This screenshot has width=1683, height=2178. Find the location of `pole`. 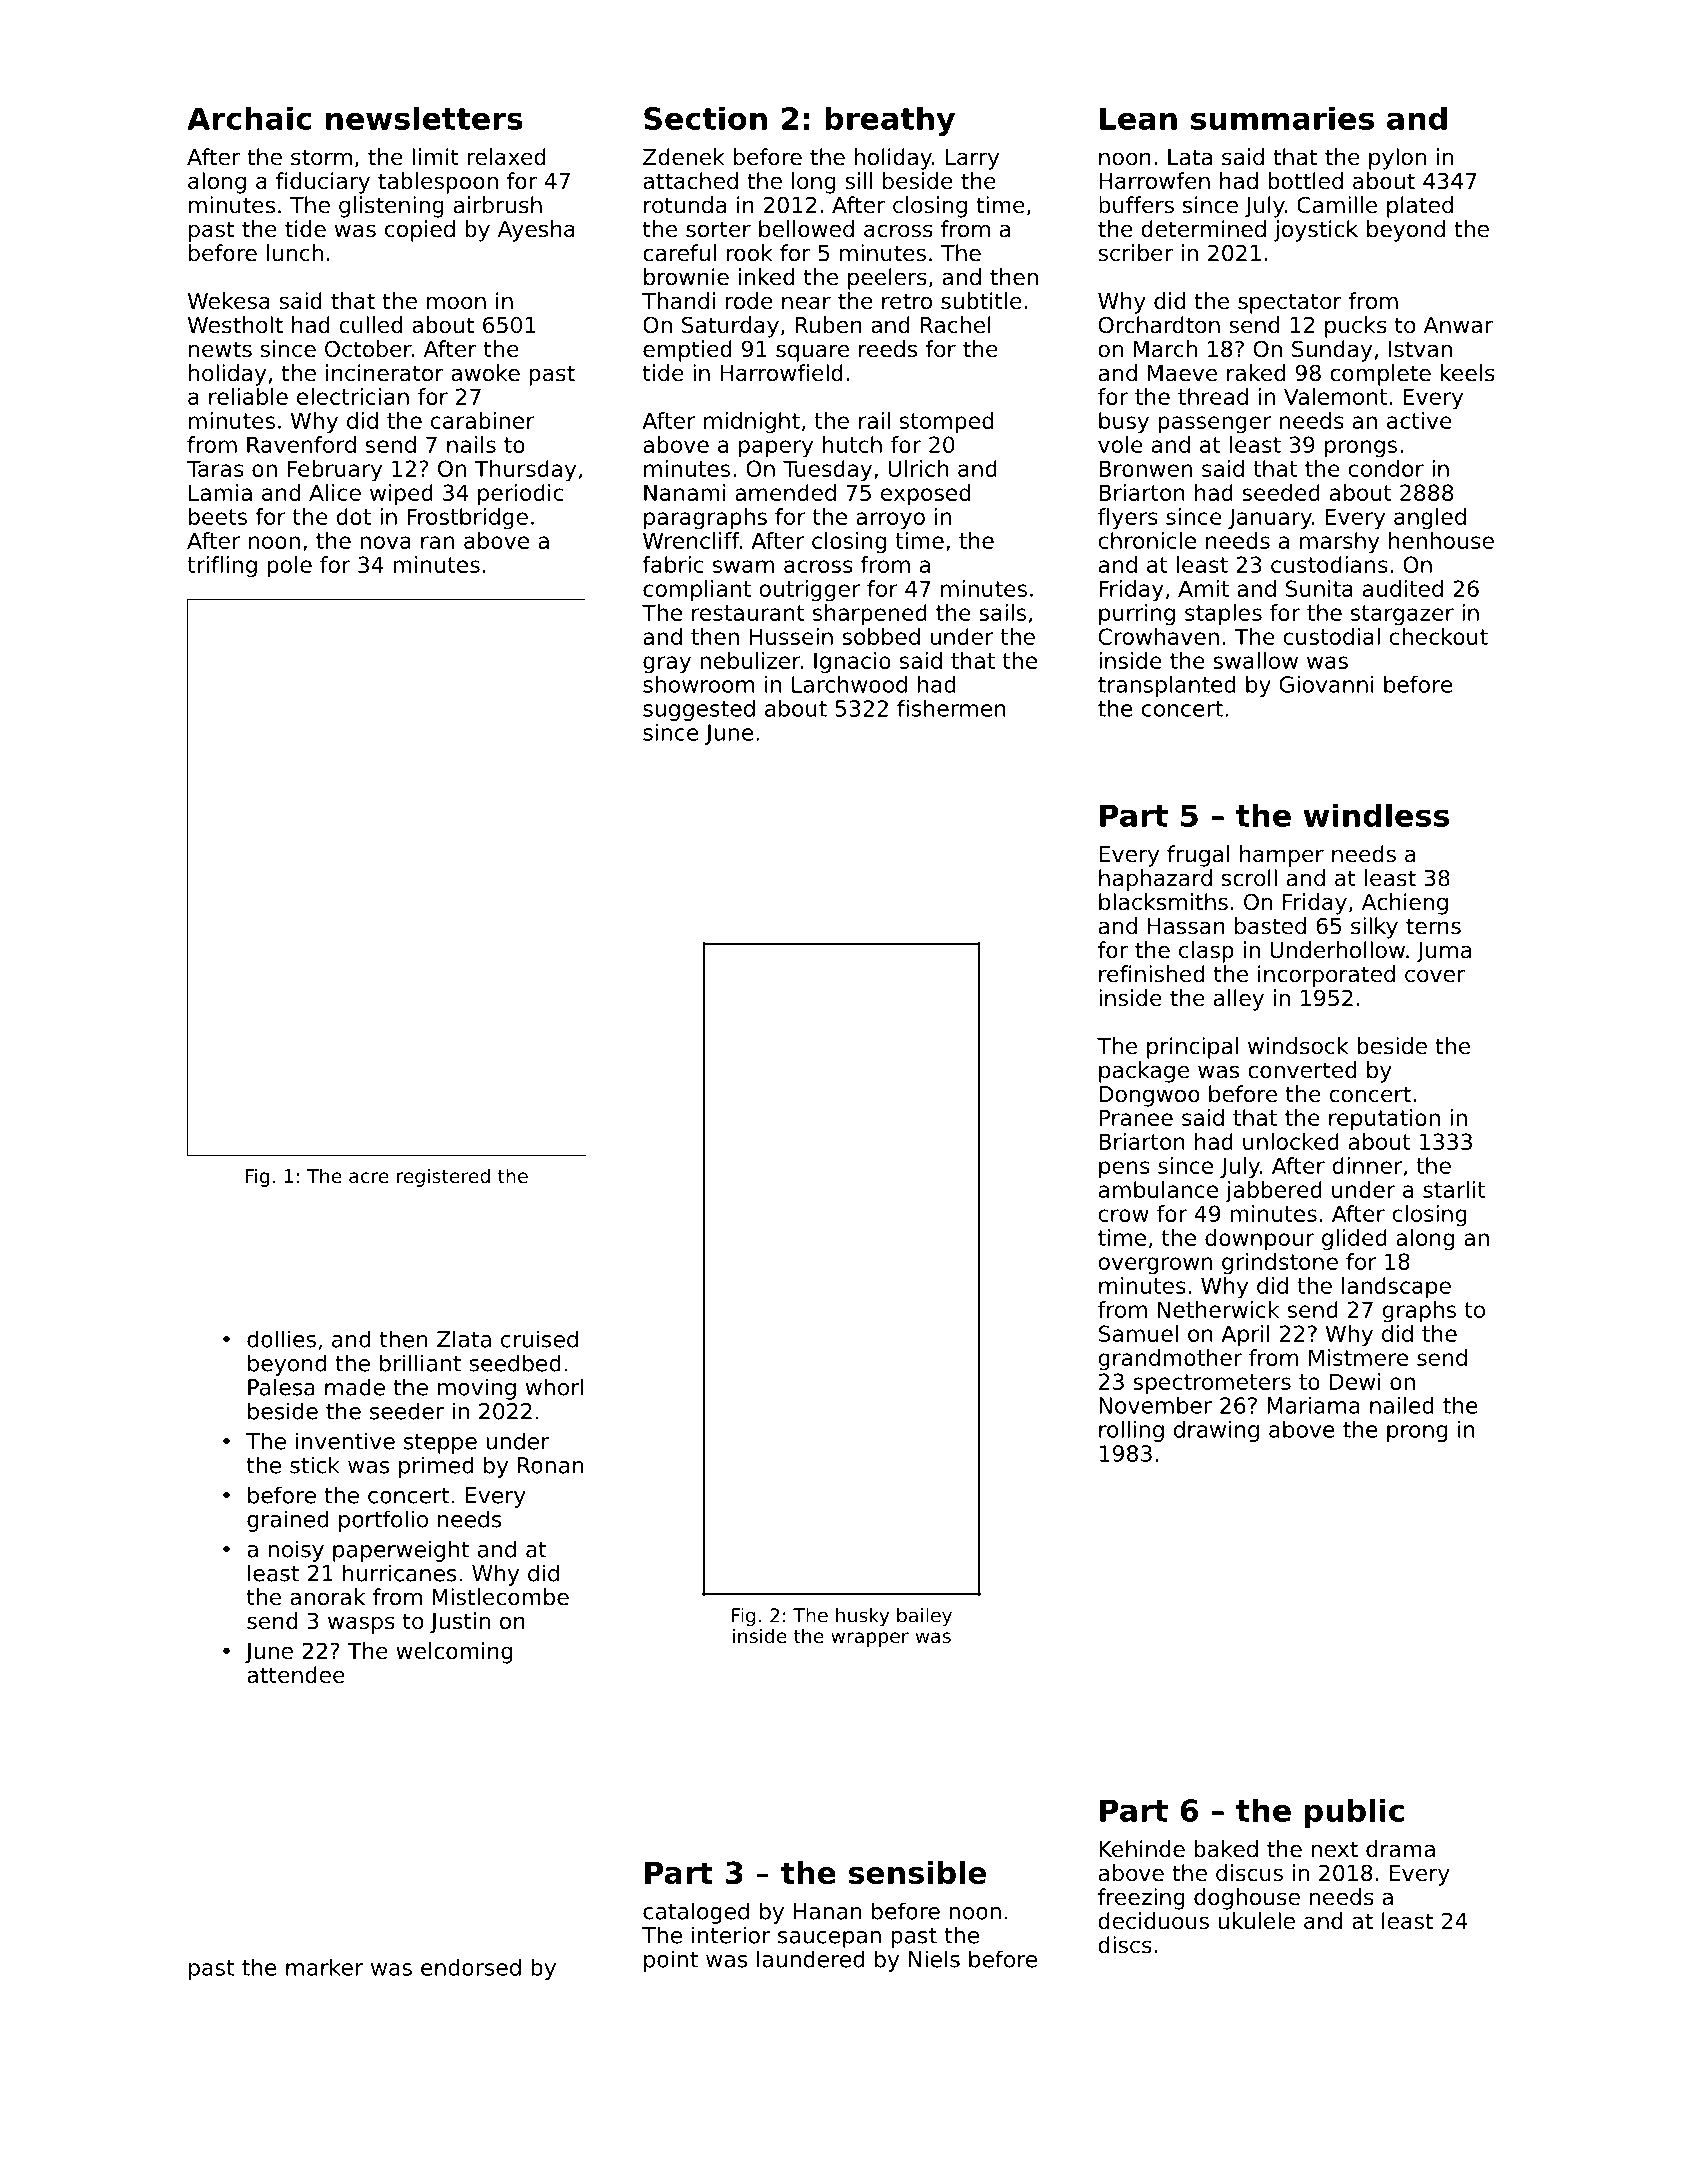

pole is located at coordinates (289, 567).
